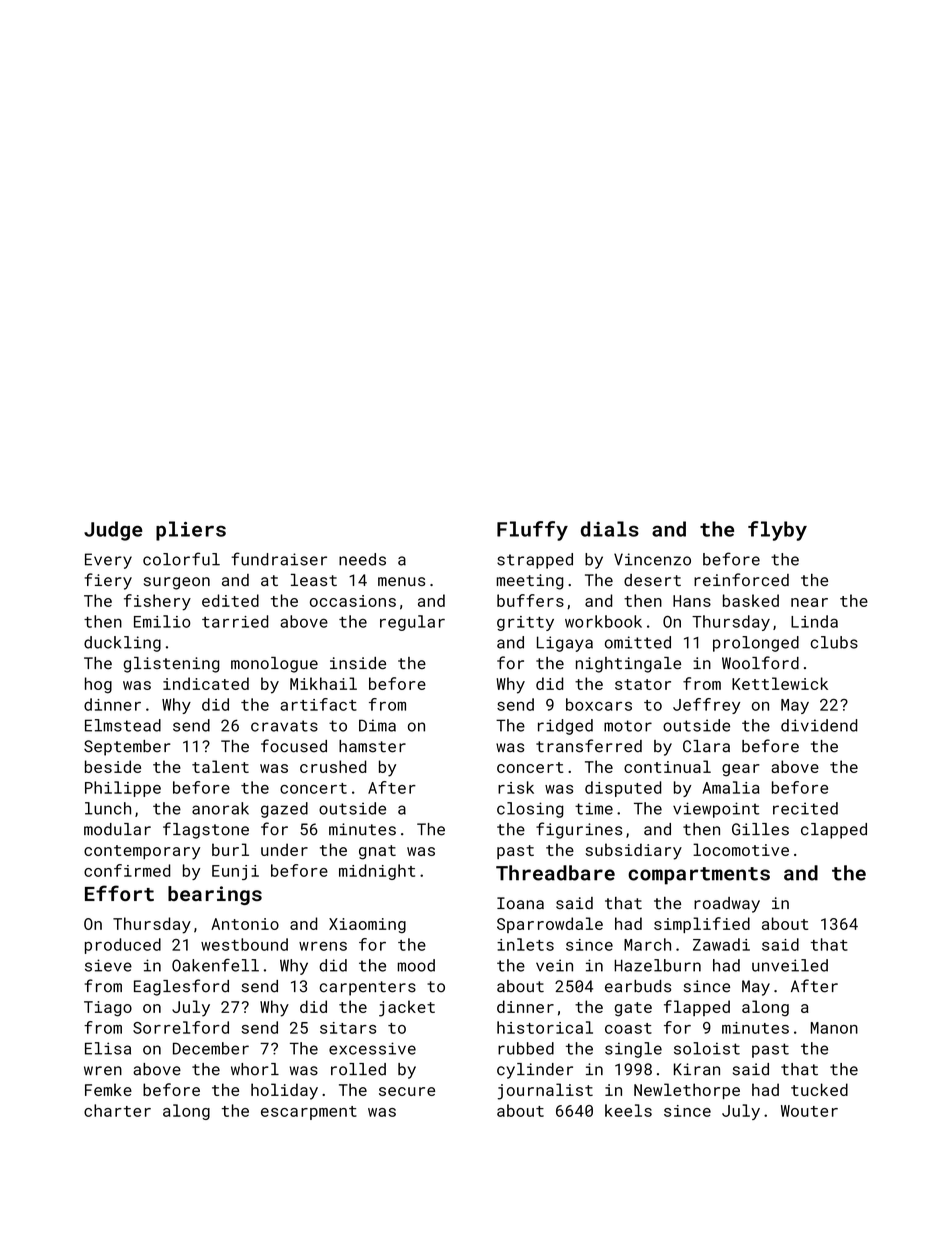 This page has width=952, height=1233. I want to click on unveiled, so click(790, 965).
